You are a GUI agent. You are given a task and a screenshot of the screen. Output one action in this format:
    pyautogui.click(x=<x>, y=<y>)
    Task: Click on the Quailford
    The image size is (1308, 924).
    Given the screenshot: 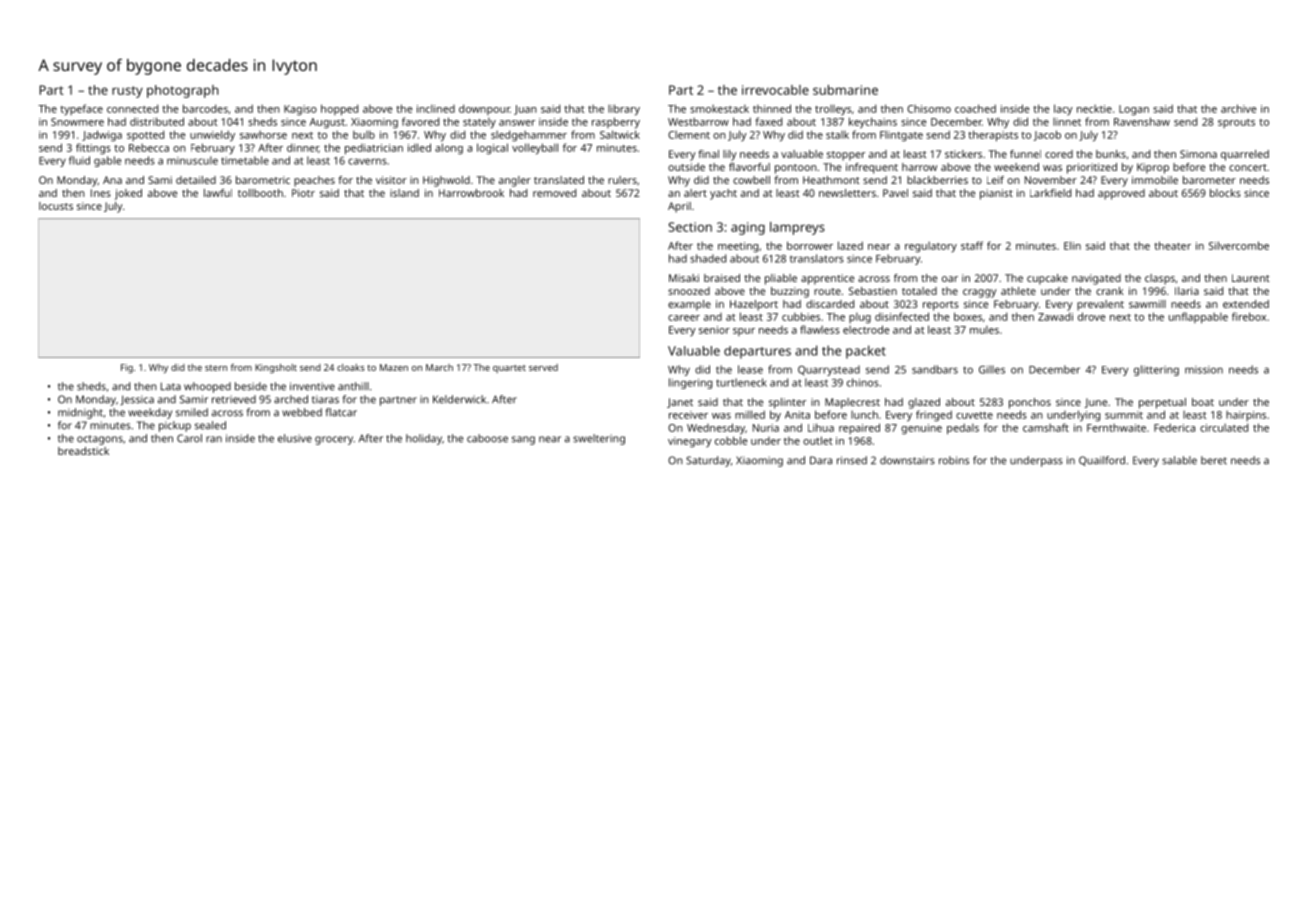 What is the action you would take?
    pyautogui.click(x=1102, y=461)
